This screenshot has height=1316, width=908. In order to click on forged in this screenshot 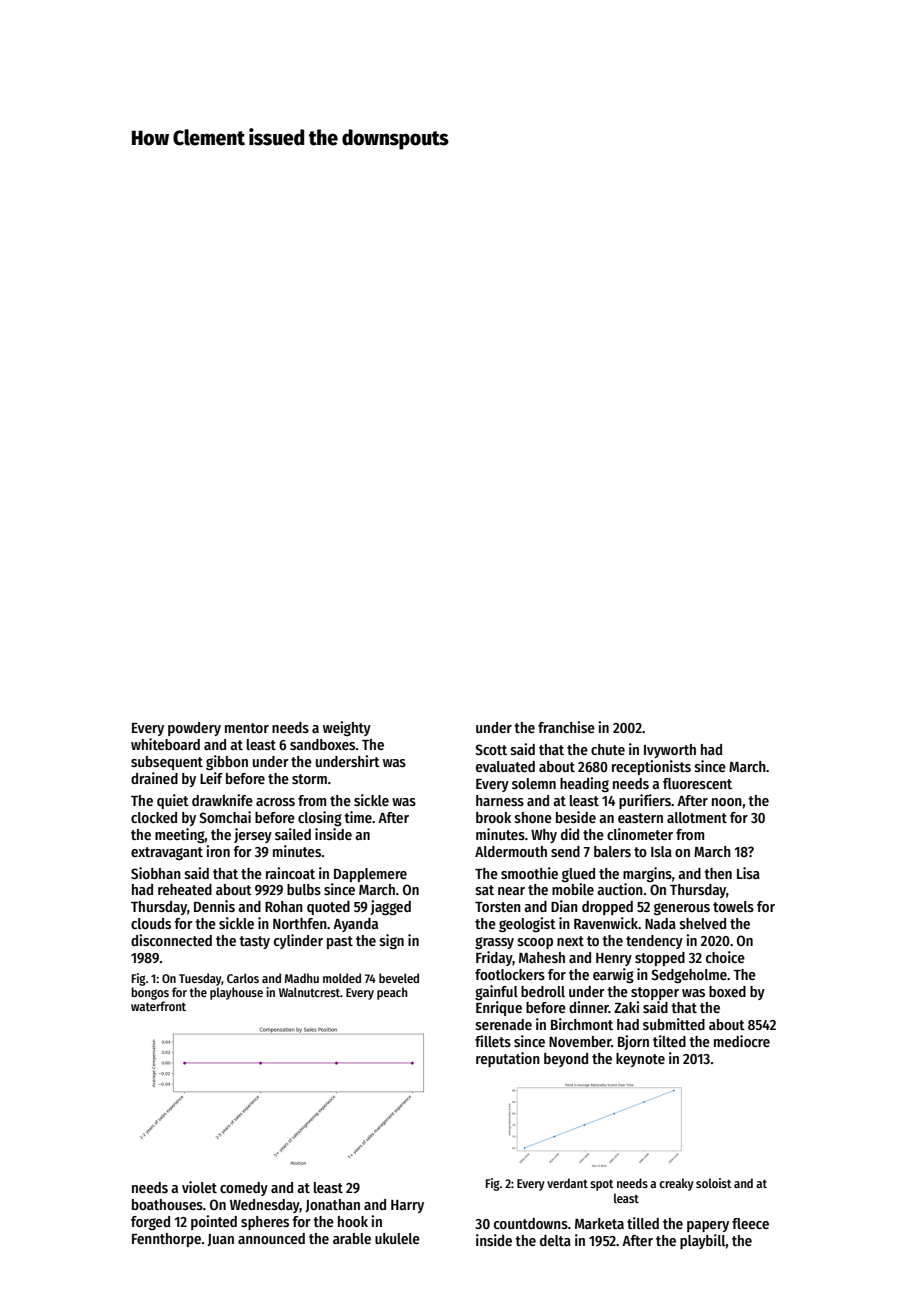, I will do `click(150, 1223)`.
